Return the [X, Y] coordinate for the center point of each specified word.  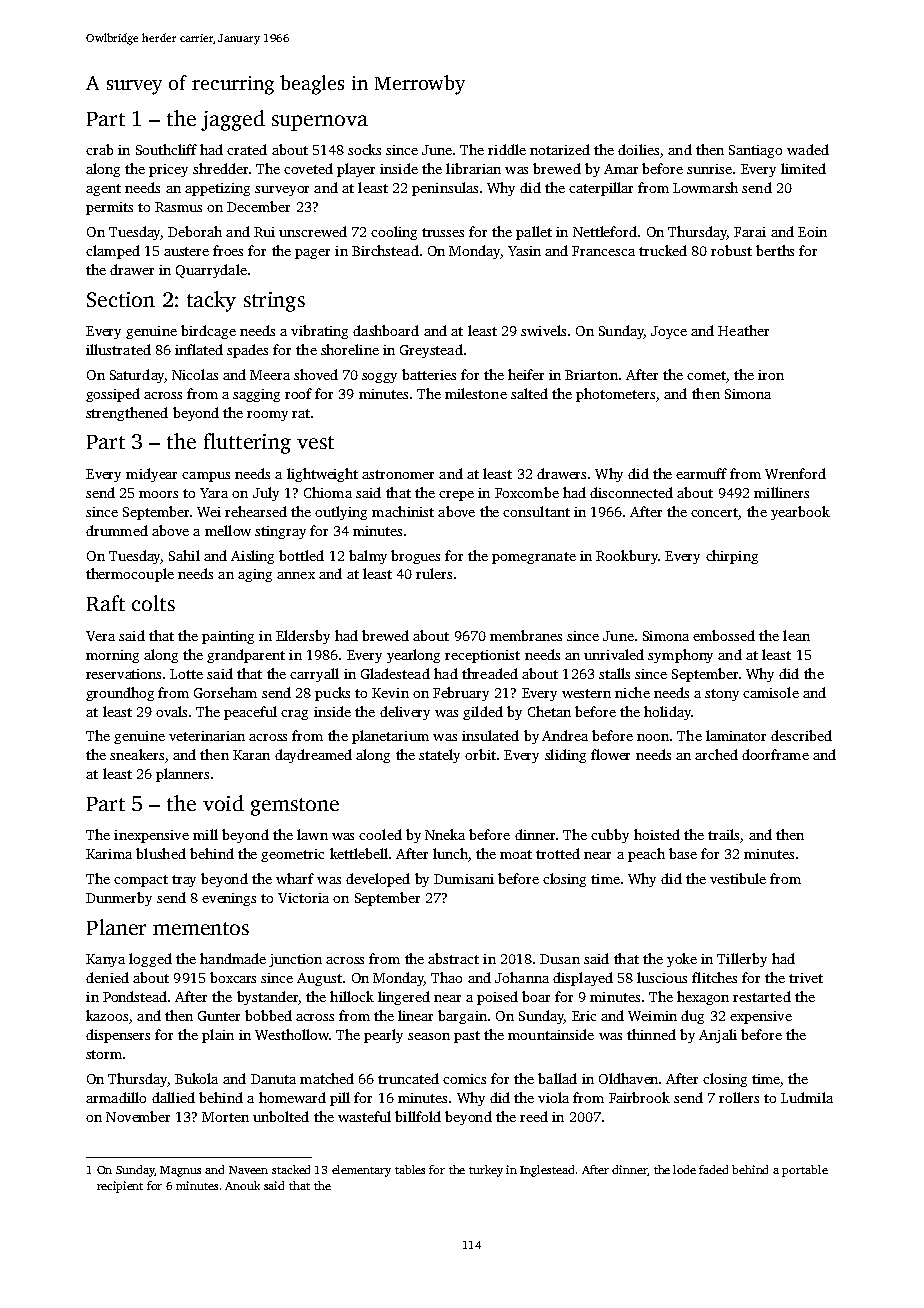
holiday [667, 713]
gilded [483, 713]
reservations [123, 674]
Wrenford [795, 473]
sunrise [709, 169]
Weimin [652, 1016]
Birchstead [385, 250]
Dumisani [464, 879]
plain [218, 1036]
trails [723, 834]
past [467, 1037]
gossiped [113, 395]
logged [150, 960]
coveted [308, 168]
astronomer [398, 474]
